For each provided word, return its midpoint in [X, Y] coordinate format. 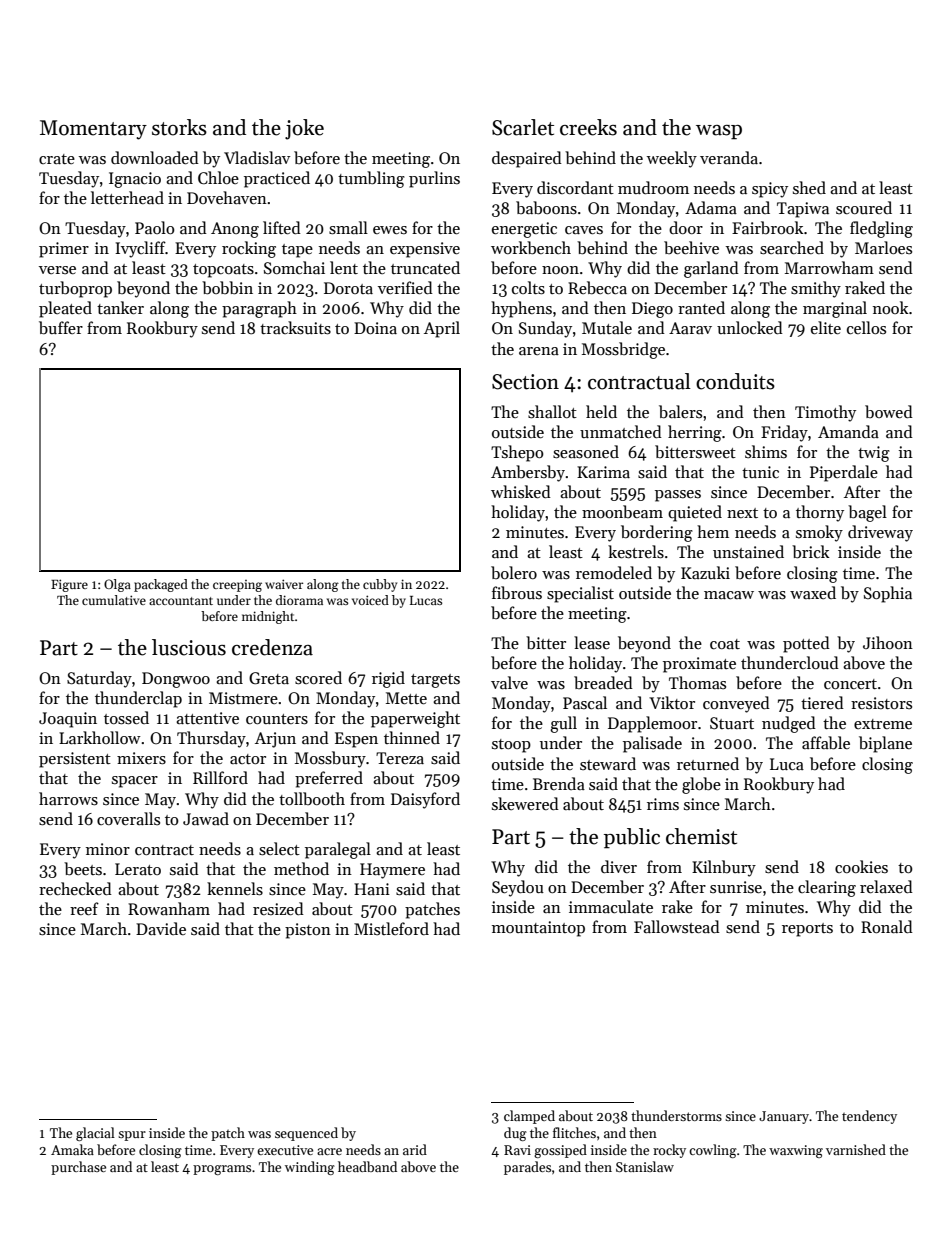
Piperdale [844, 473]
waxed [813, 592]
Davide [161, 928]
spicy [770, 190]
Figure [69, 585]
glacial [95, 1134]
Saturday [99, 679]
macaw [729, 595]
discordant [575, 187]
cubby [380, 585]
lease [592, 643]
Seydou [518, 888]
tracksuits [295, 328]
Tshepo [517, 453]
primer [64, 250]
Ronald [887, 926]
